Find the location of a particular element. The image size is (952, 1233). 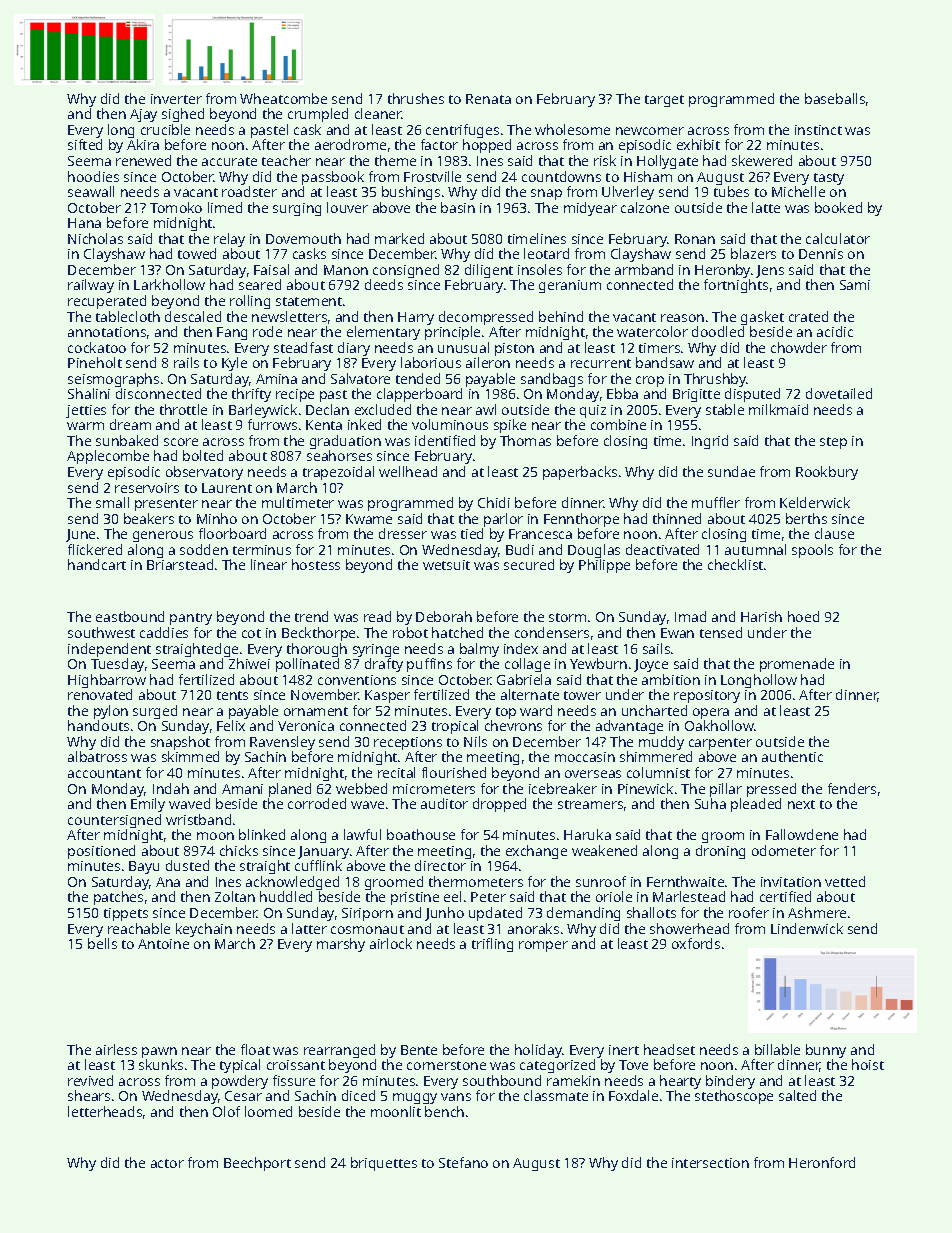

secured is located at coordinates (529, 564).
